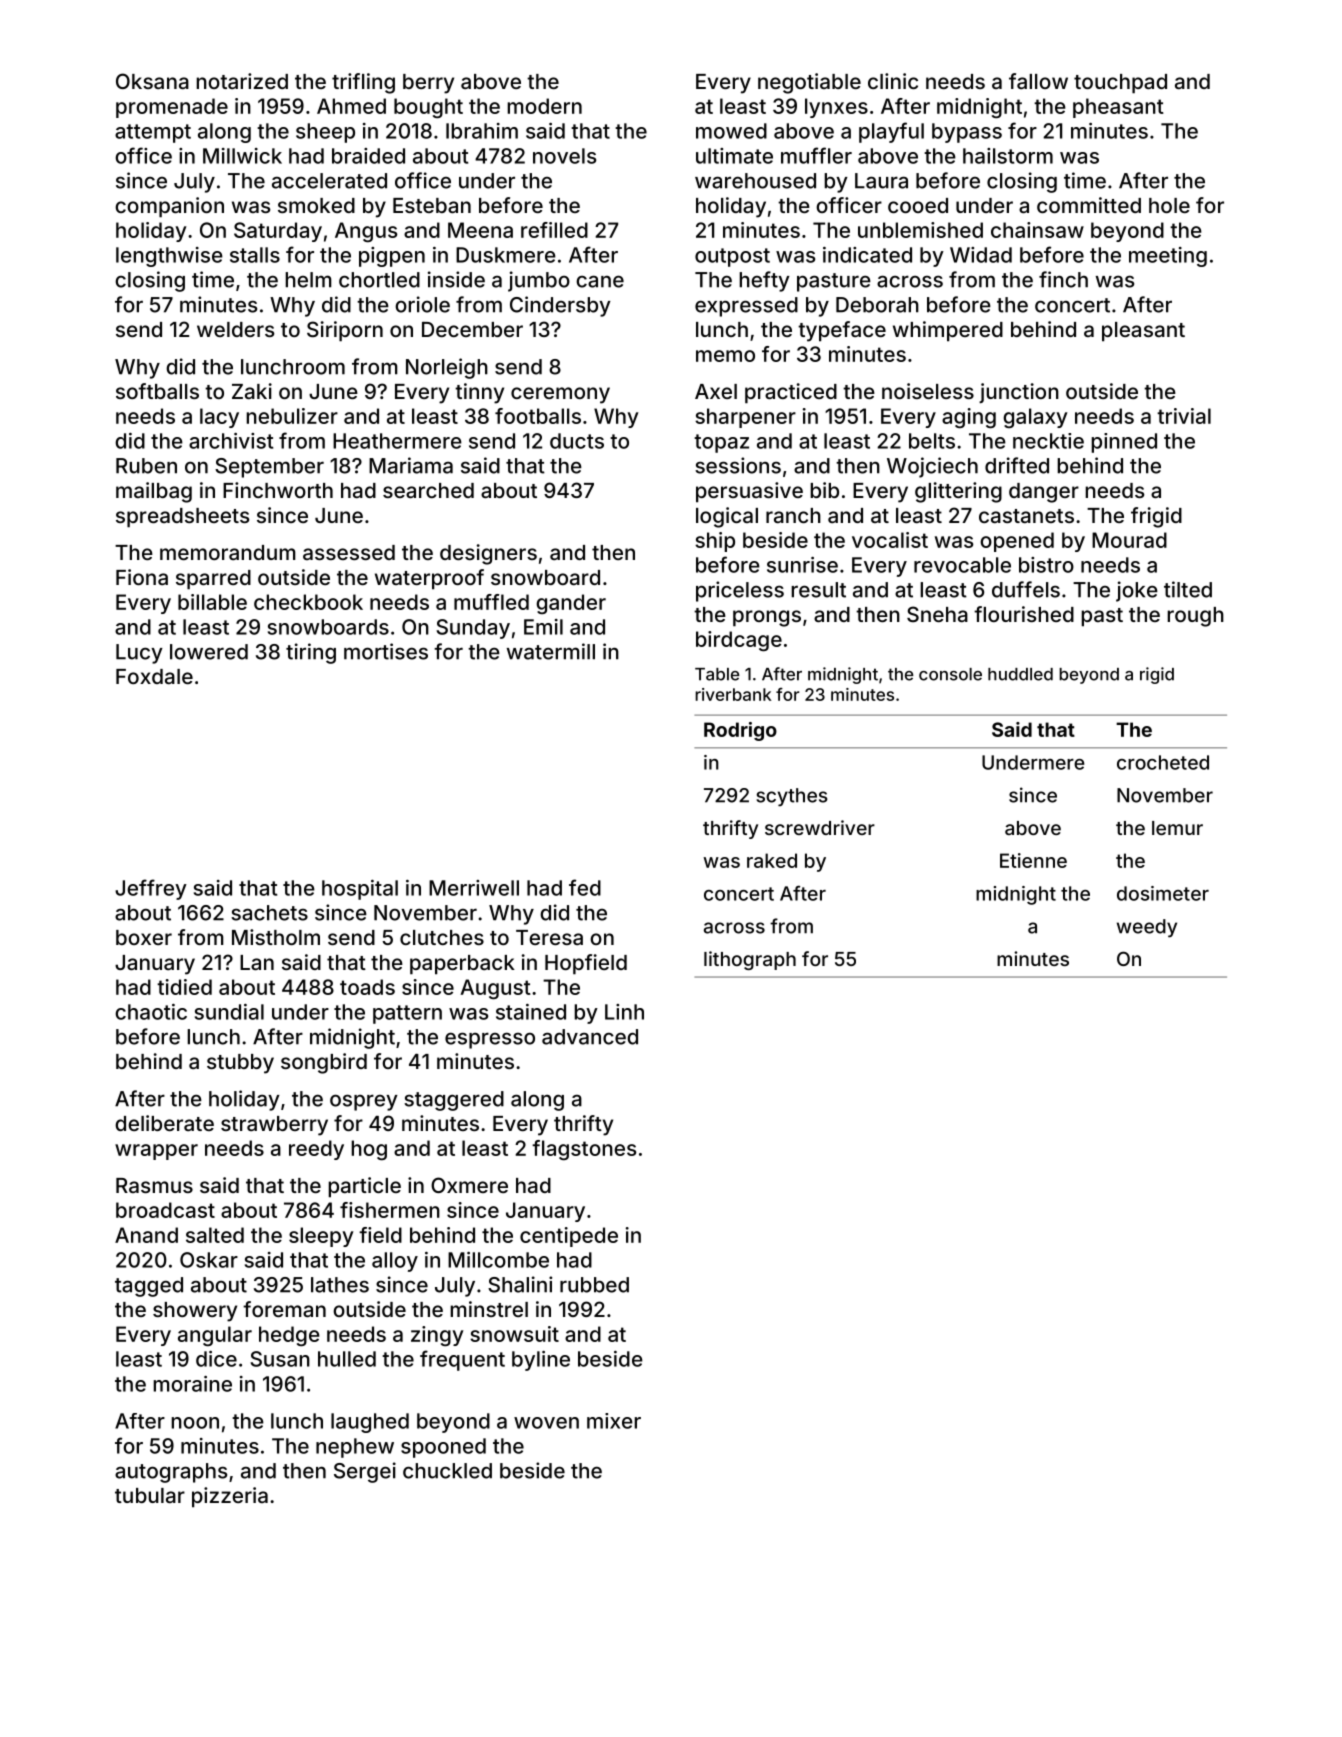 The image size is (1342, 1737). Describe the element at coordinates (585, 887) in the page. I see `fed` at that location.
